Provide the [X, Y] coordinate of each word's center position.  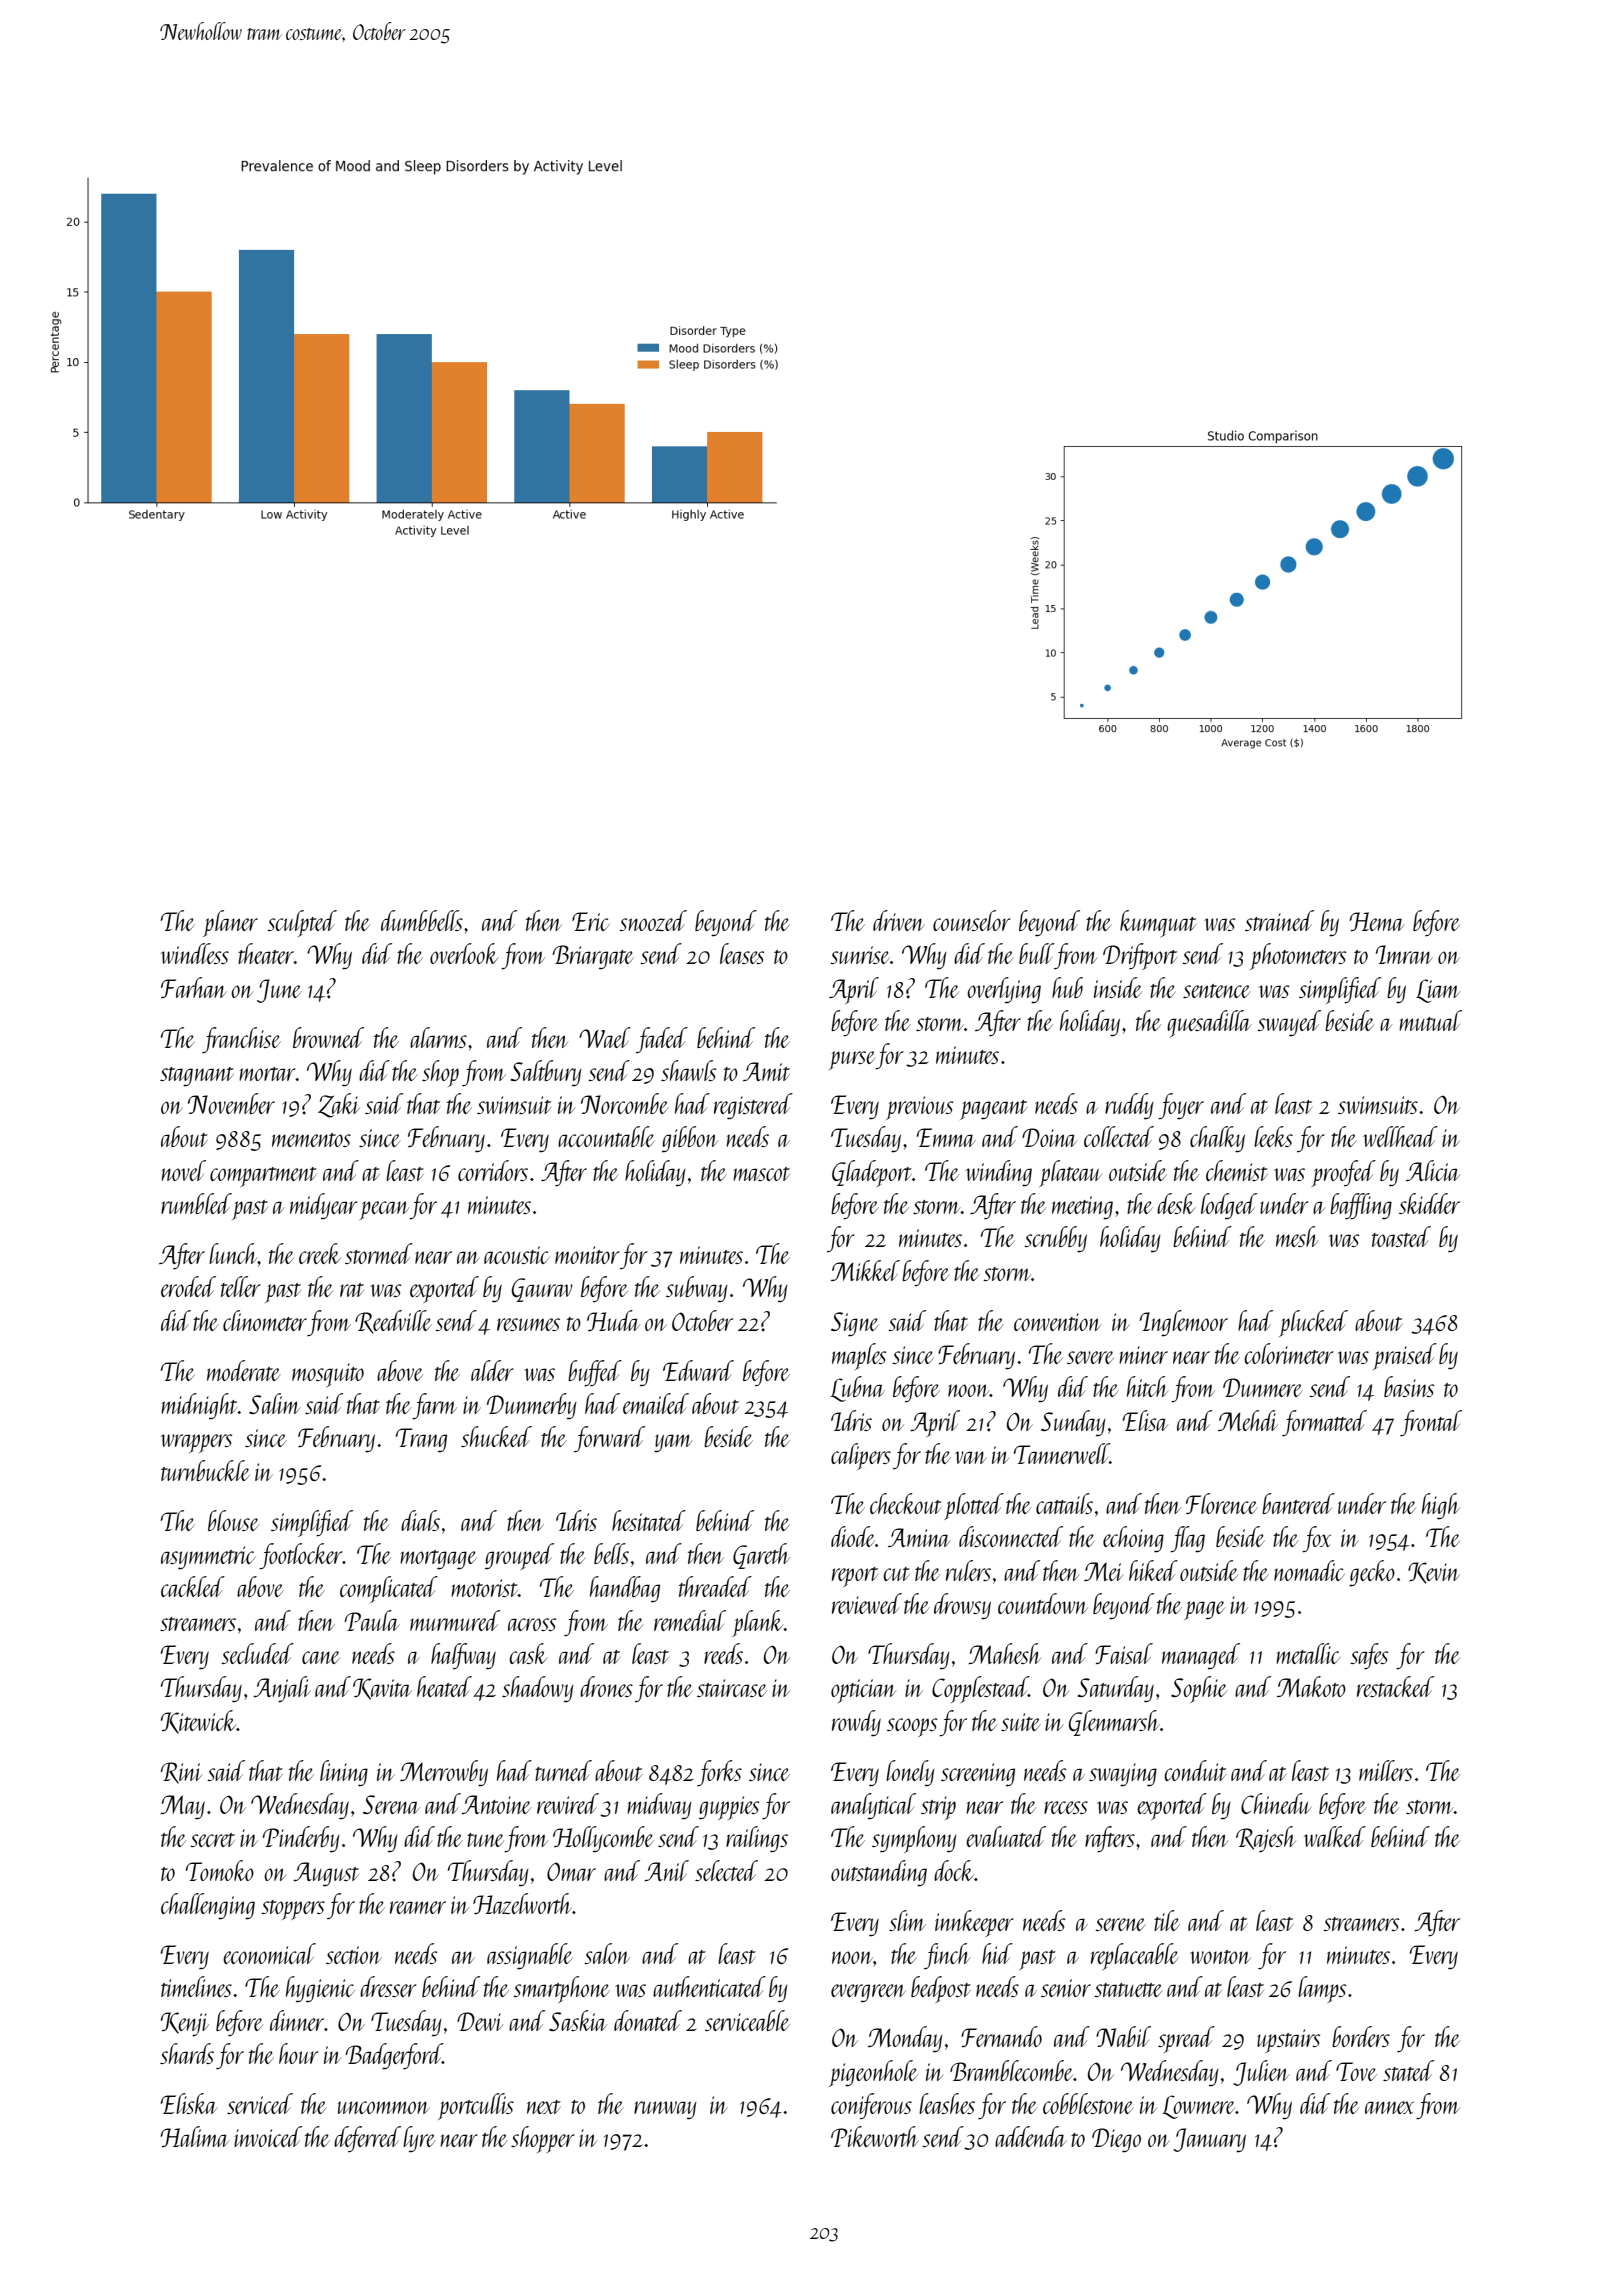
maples [859, 1356]
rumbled [196, 1203]
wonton [1220, 1957]
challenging [208, 1906]
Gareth [761, 1556]
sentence [1217, 991]
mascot [761, 1174]
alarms [438, 1037]
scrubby [1055, 1239]
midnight [199, 1406]
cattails [1064, 1503]
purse [852, 1060]
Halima [194, 2136]
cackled [193, 1586]
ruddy [1129, 1106]
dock [954, 1870]
